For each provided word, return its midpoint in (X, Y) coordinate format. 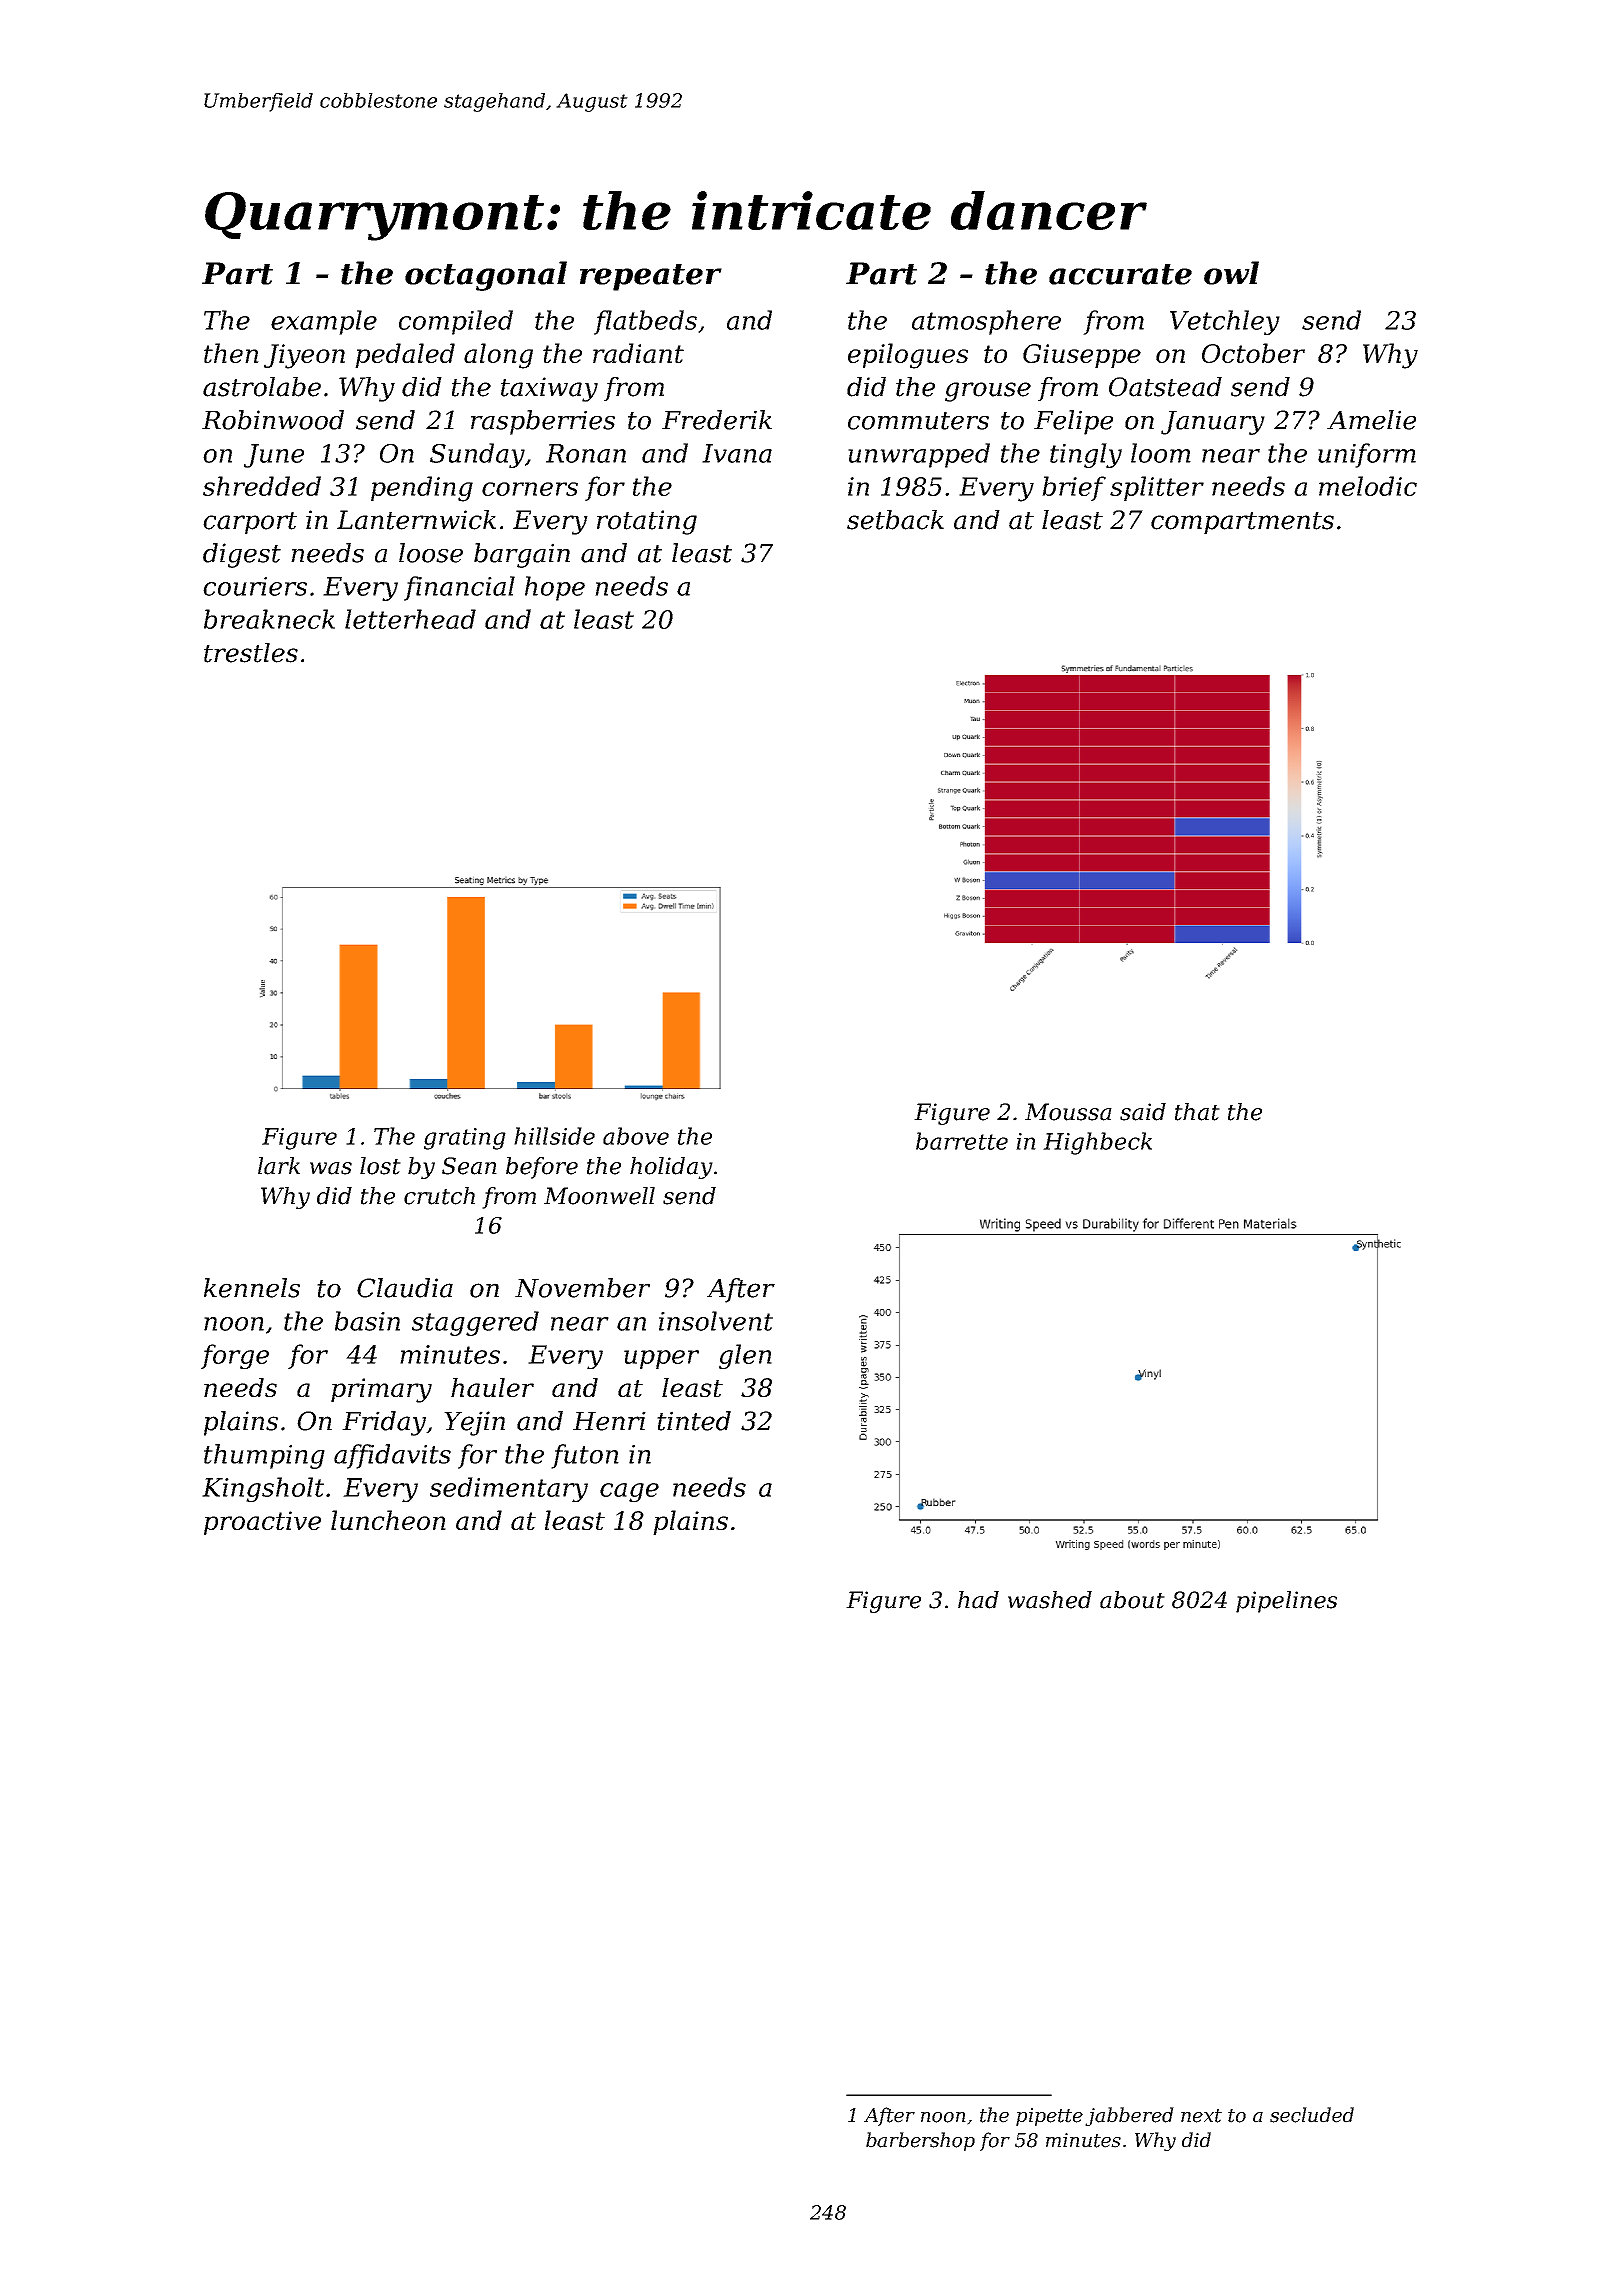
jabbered (1129, 2116)
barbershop (920, 2141)
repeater (651, 277)
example (324, 322)
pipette (1049, 2117)
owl (1231, 273)
